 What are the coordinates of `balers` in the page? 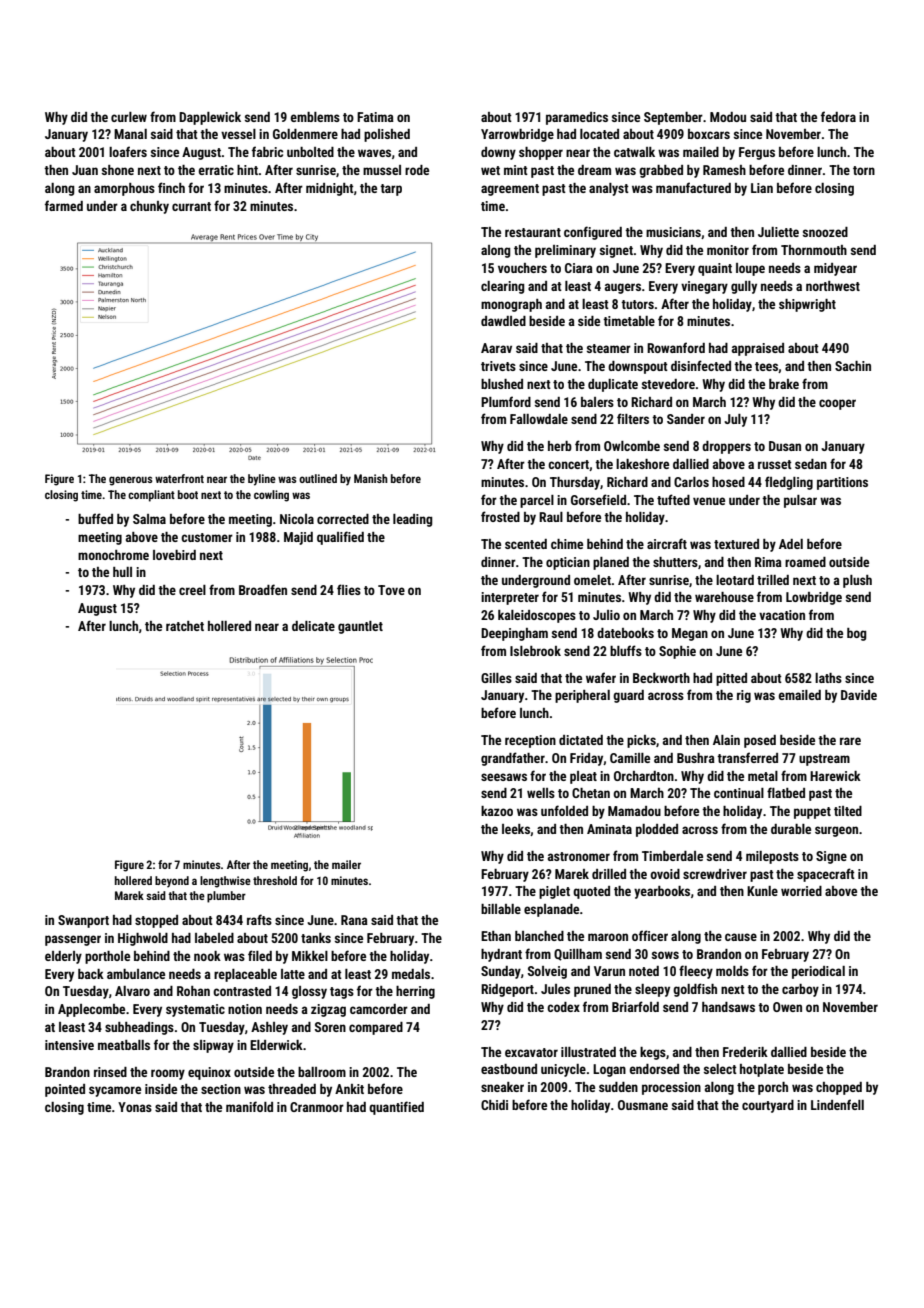 It's located at (597, 402).
